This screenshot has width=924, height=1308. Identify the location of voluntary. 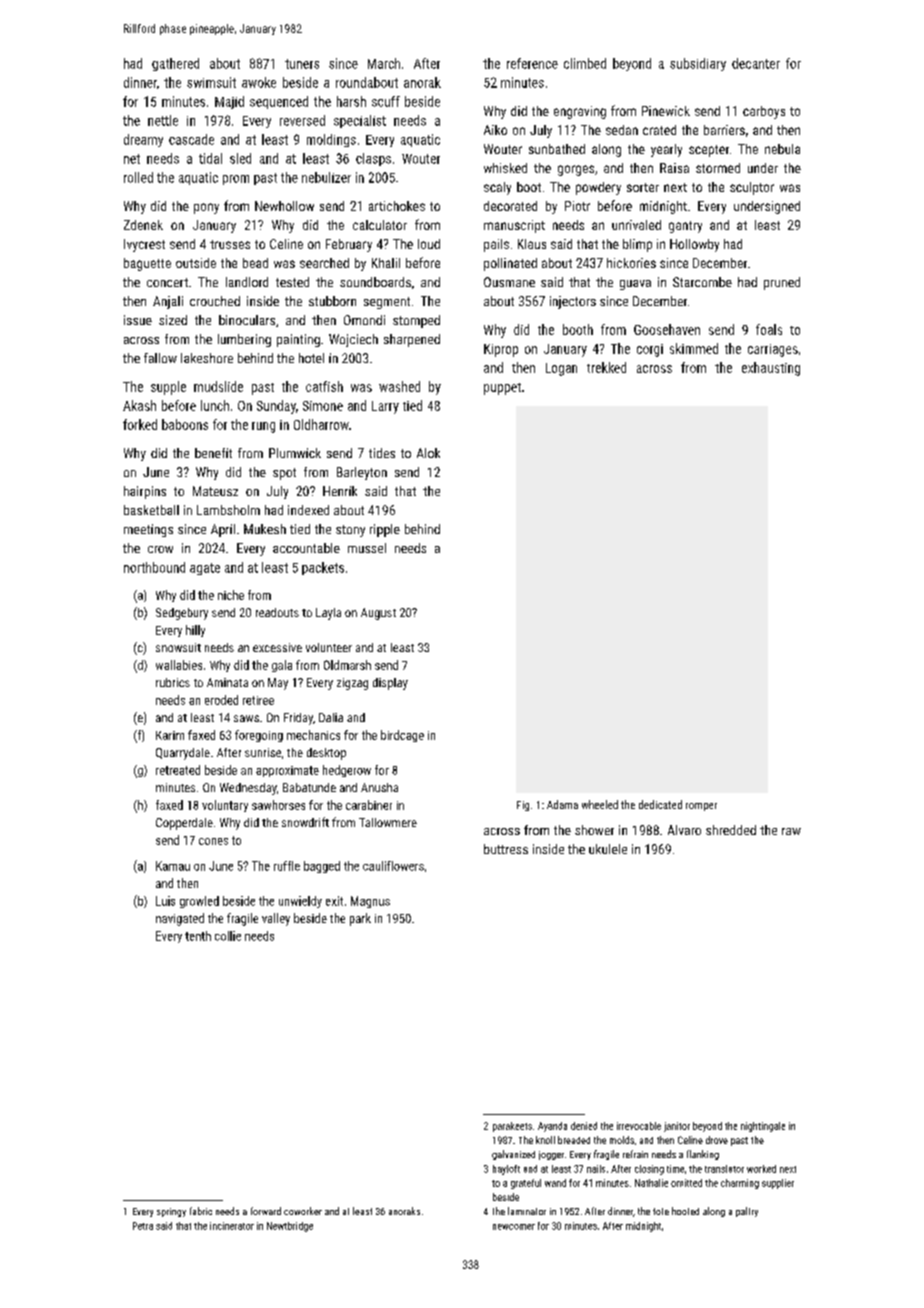
(225, 806).
